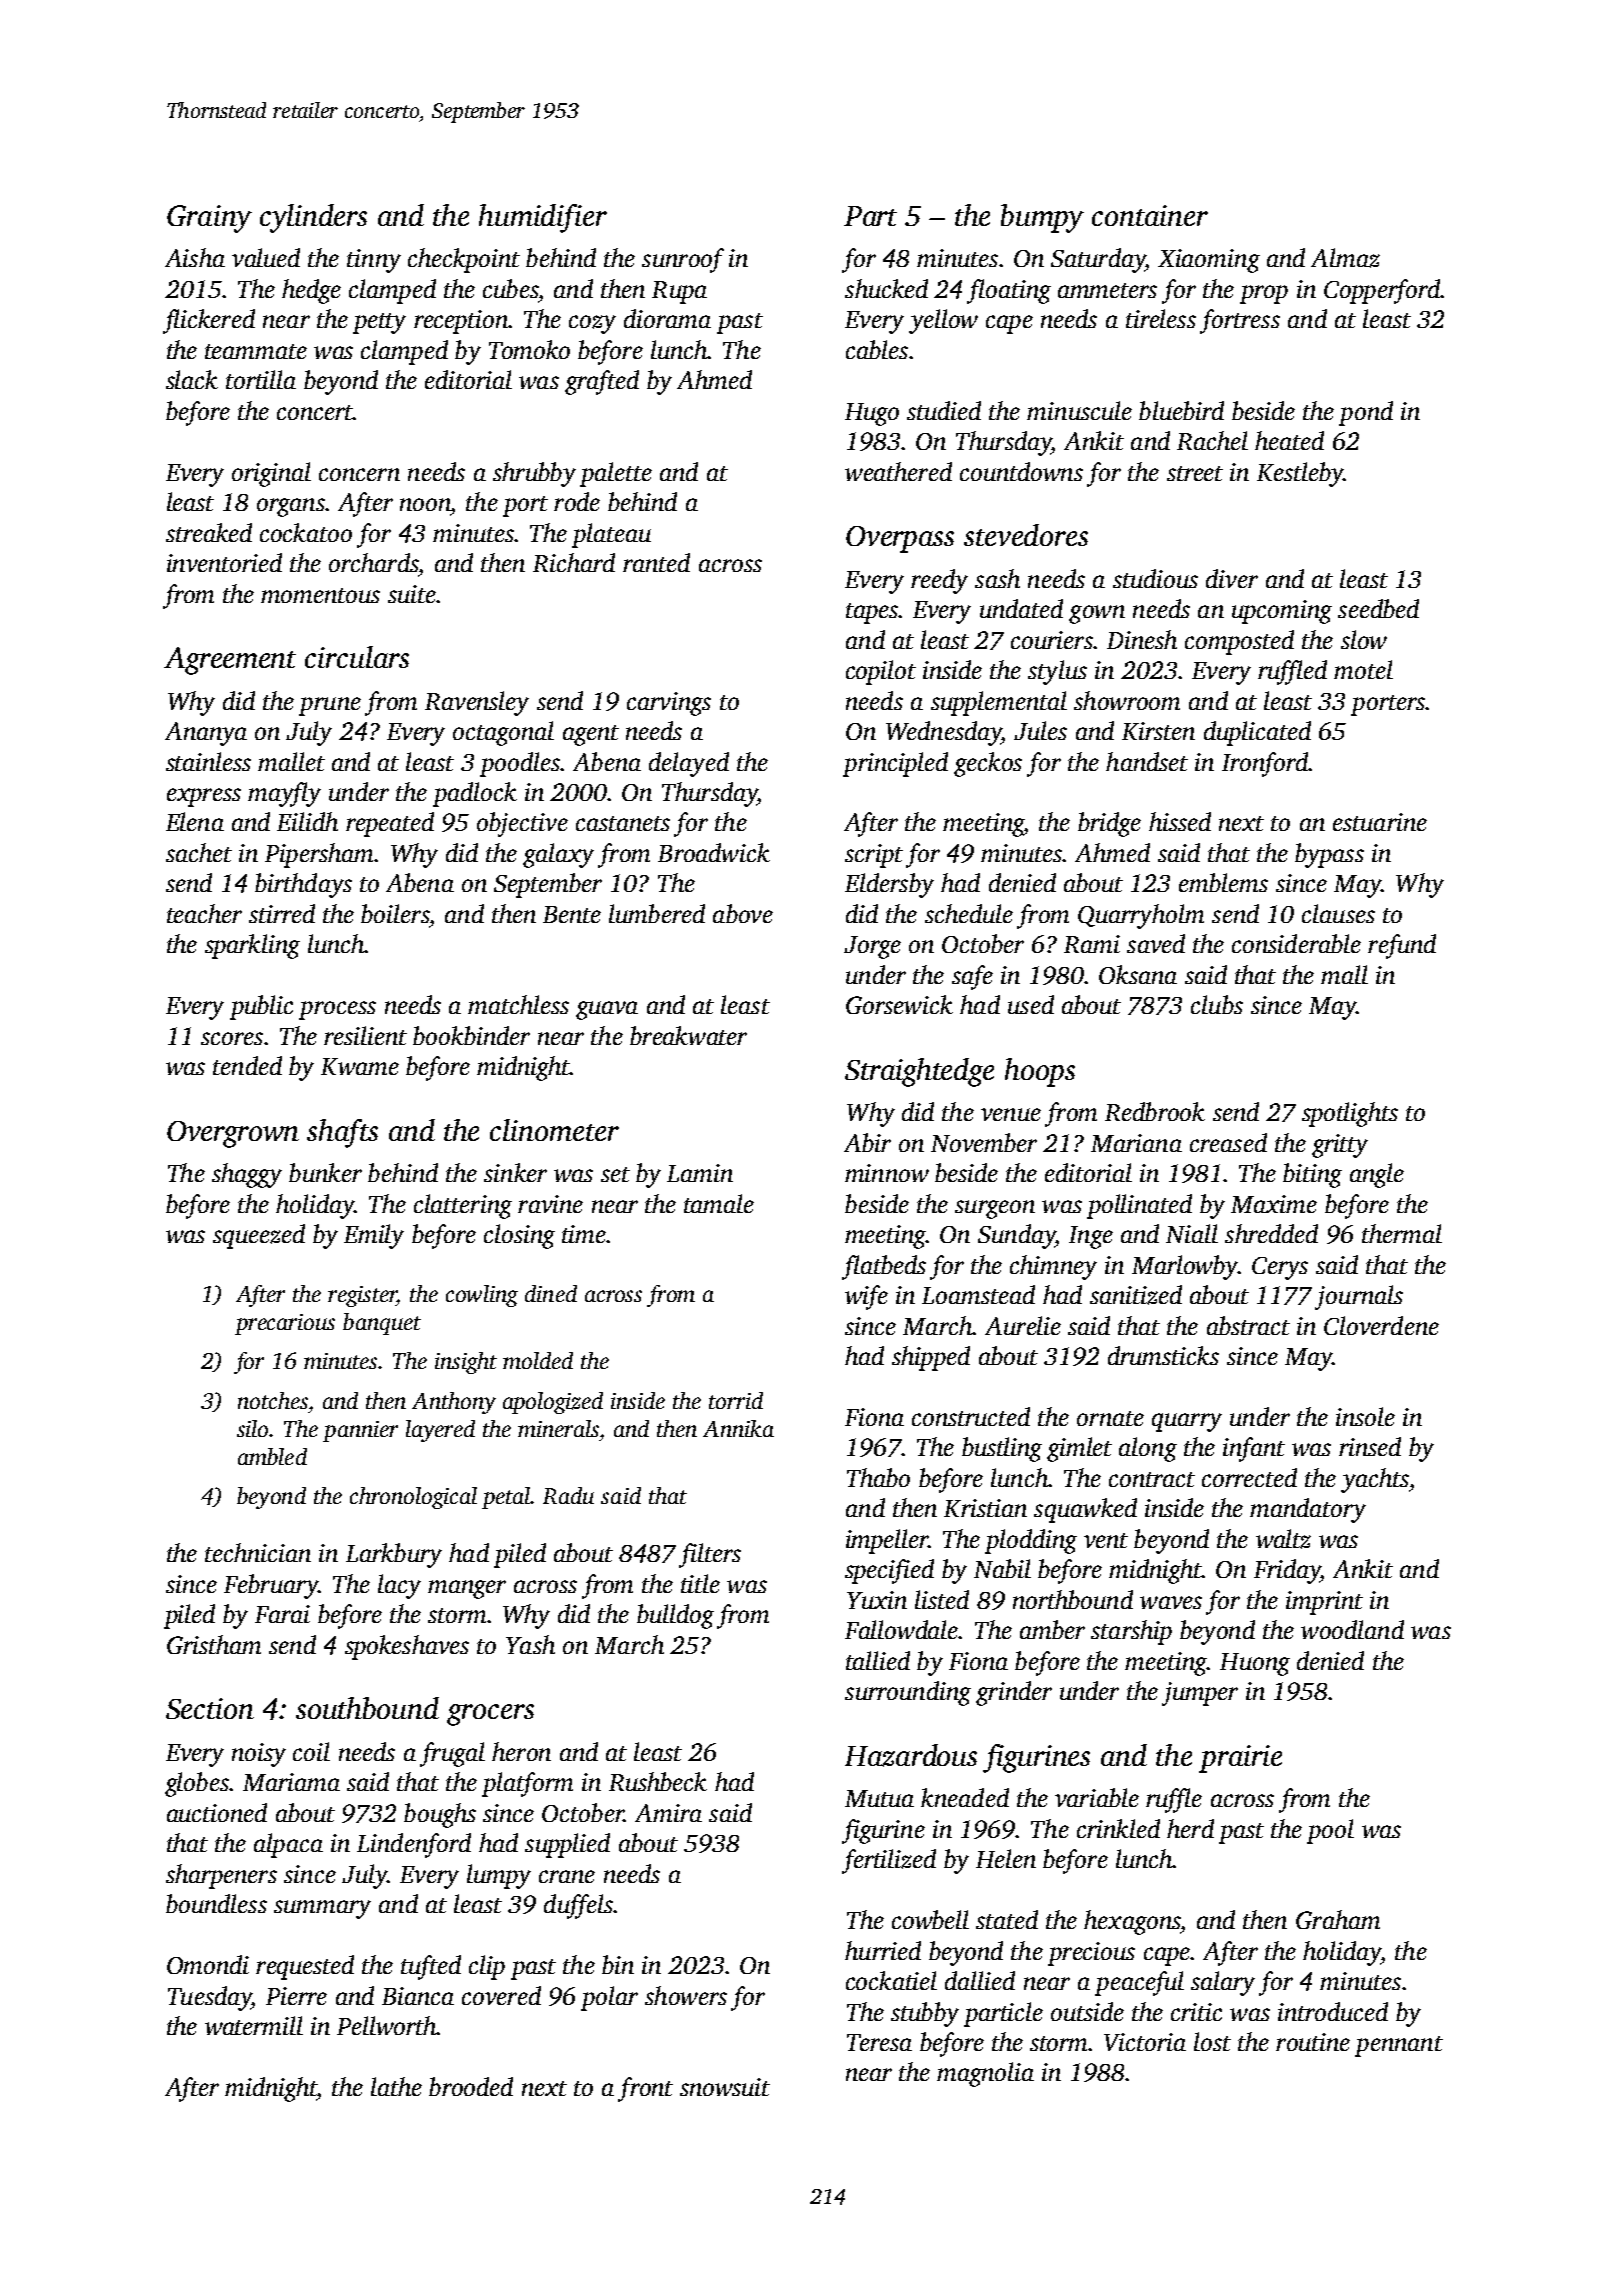 This screenshot has height=2292, width=1620. Describe the element at coordinates (543, 218) in the screenshot. I see `humidifier` at that location.
